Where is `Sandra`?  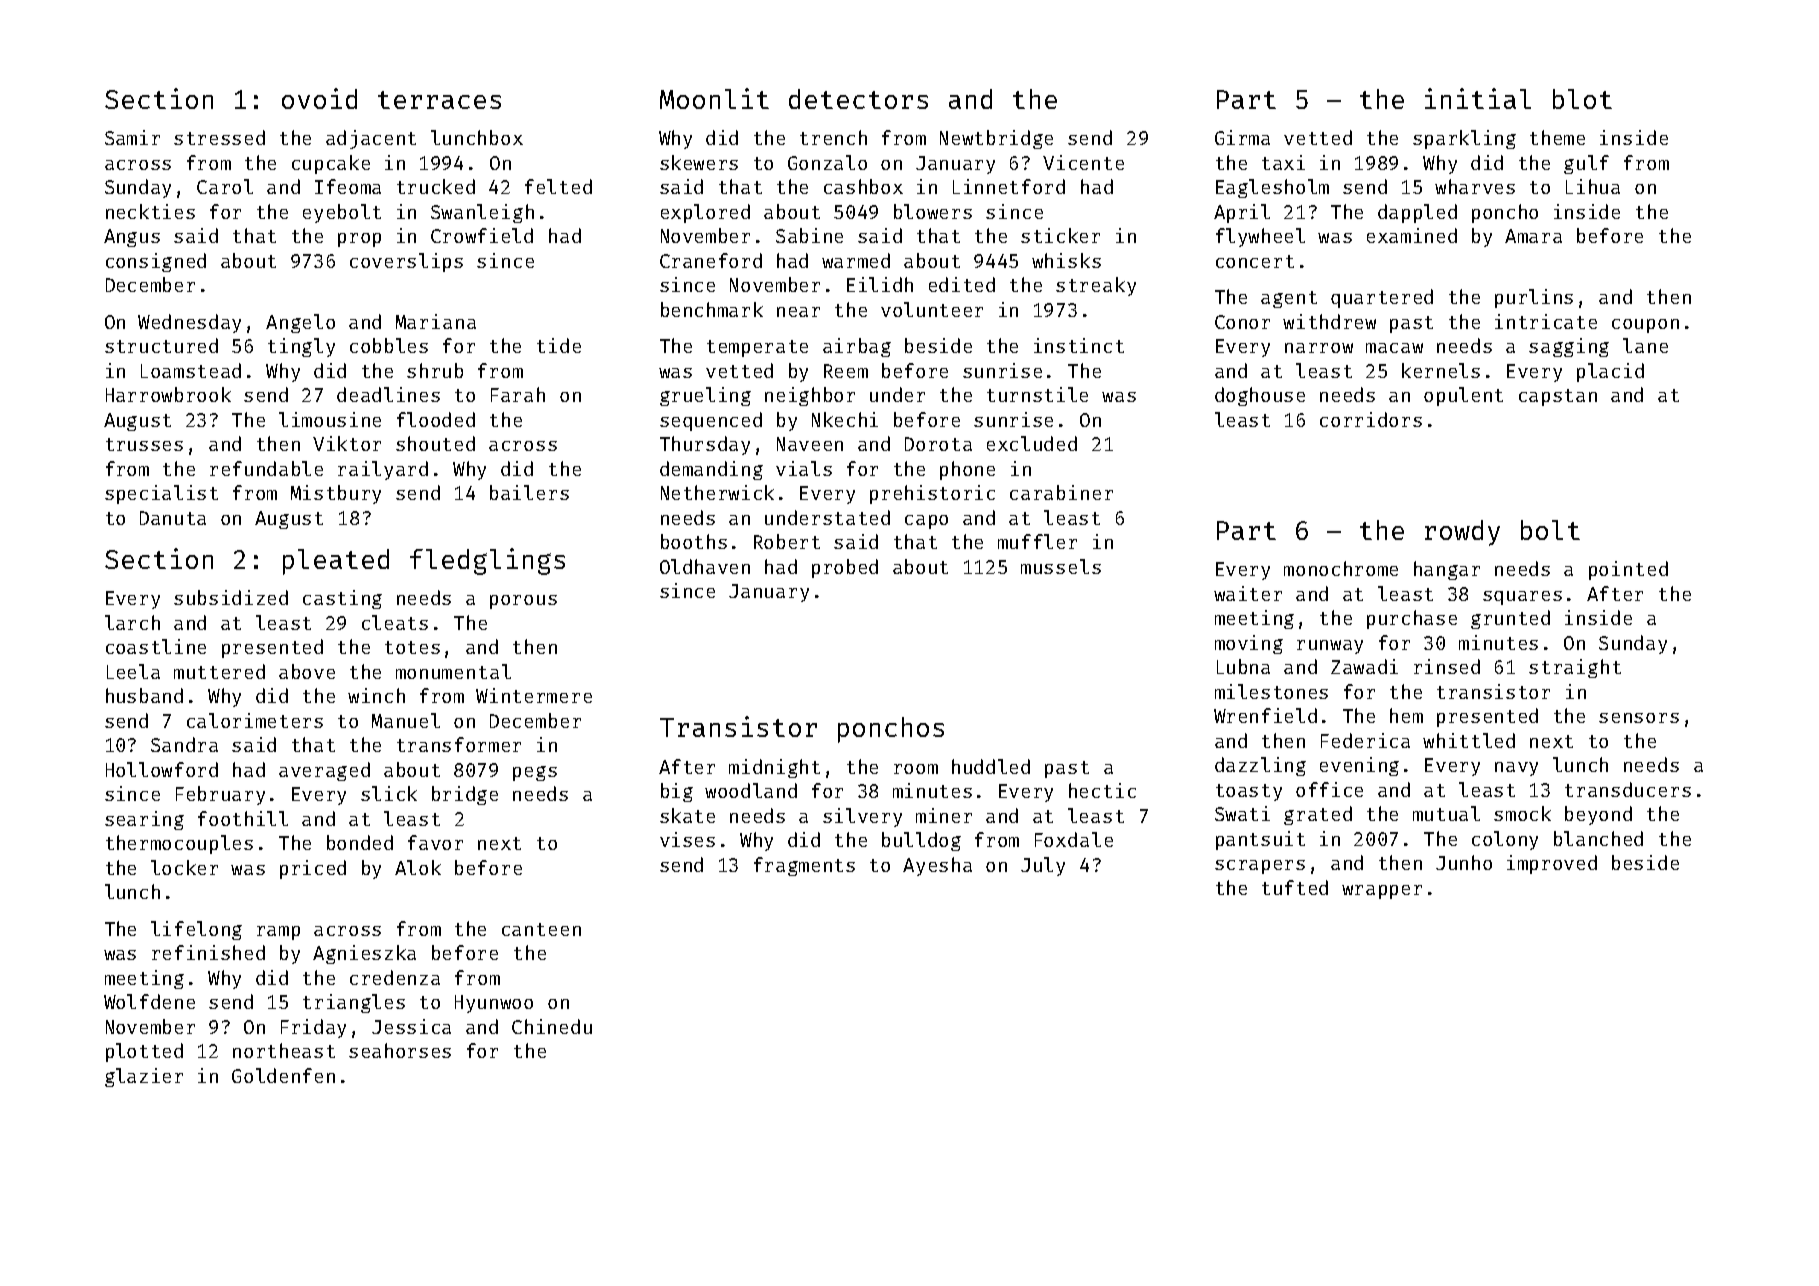
Sandra is located at coordinates (184, 744).
